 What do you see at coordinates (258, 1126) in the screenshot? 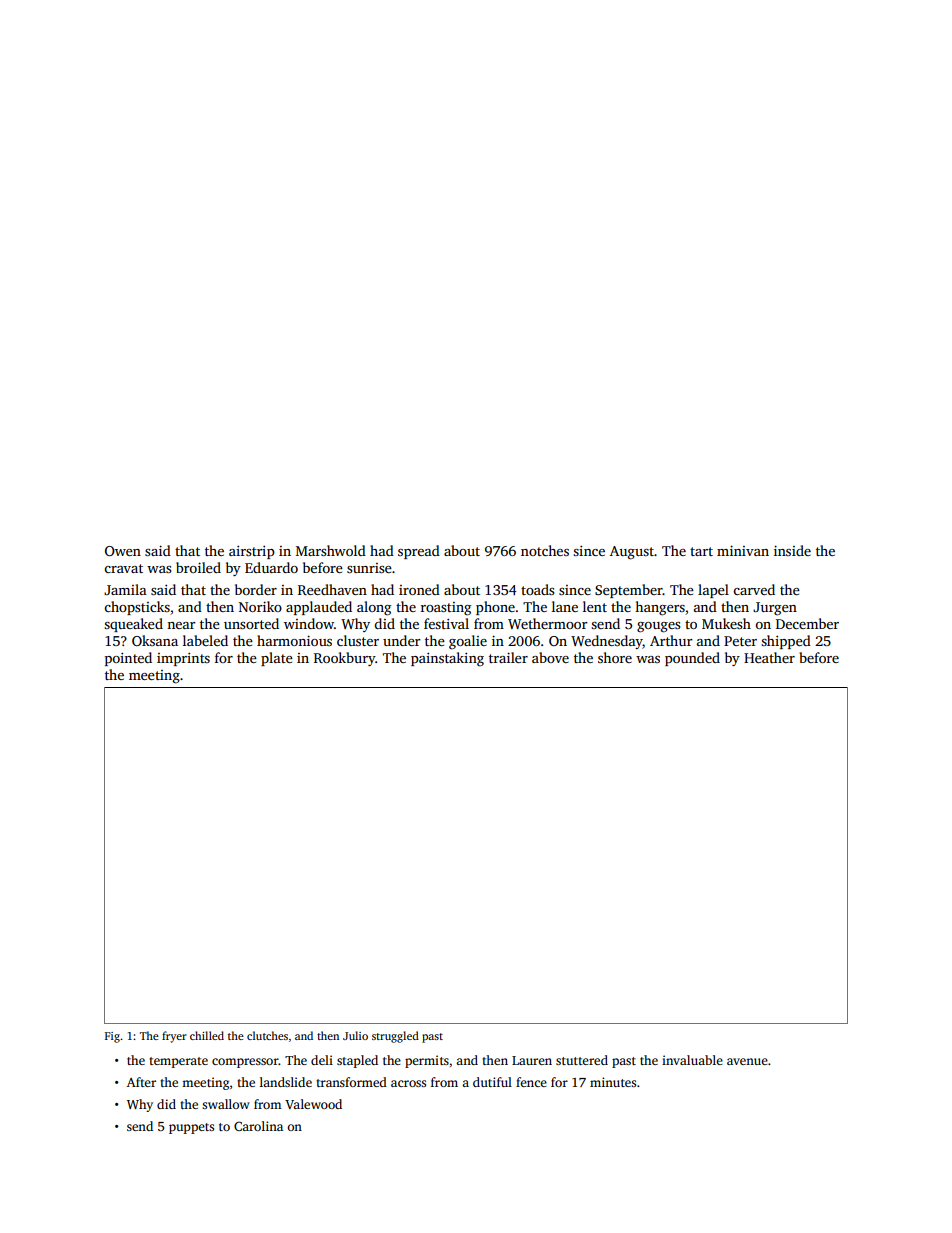
I see `Carolina` at bounding box center [258, 1126].
